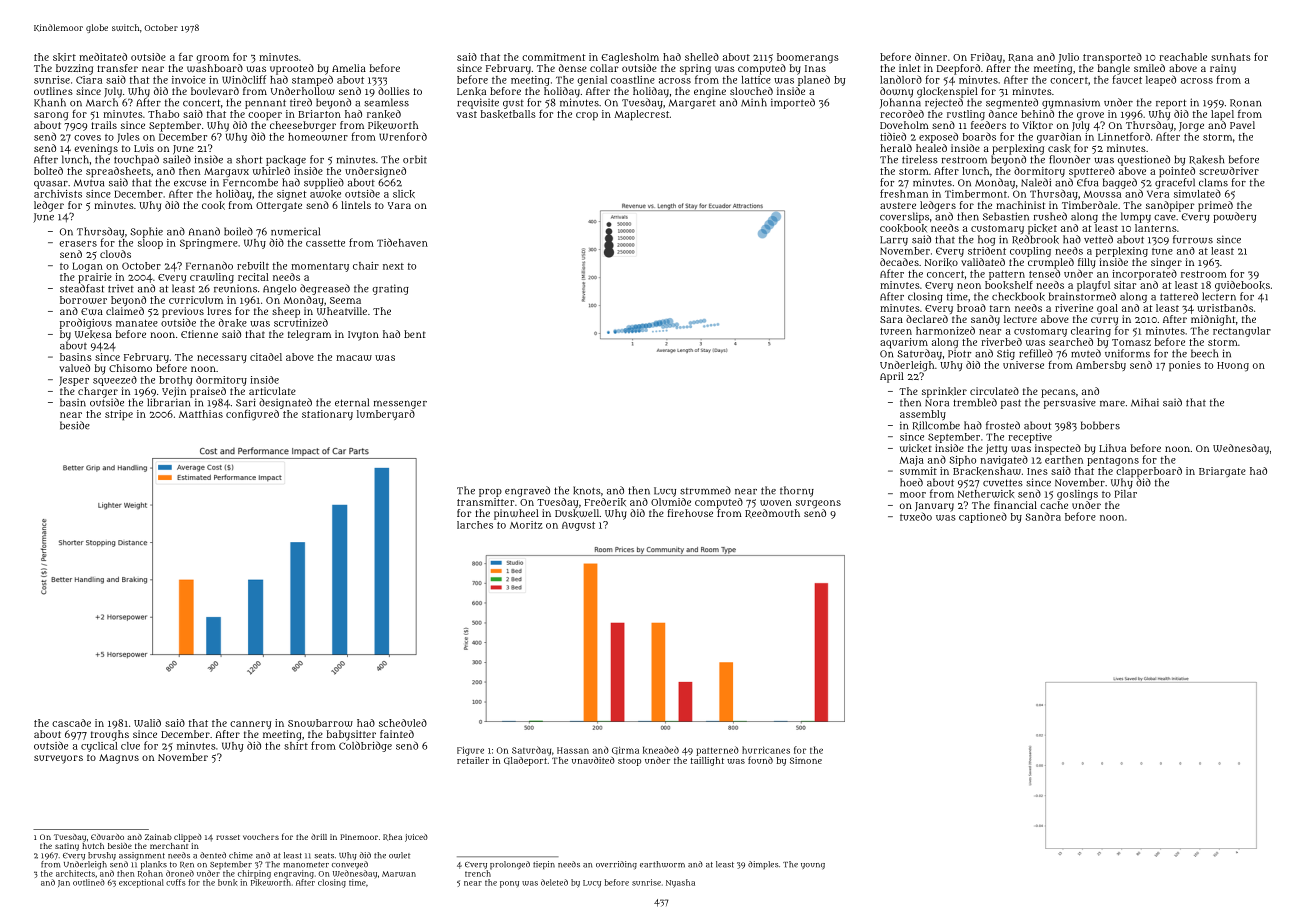 The width and height of the screenshot is (1308, 924). What do you see at coordinates (1043, 517) in the screenshot?
I see `Sandra` at bounding box center [1043, 517].
